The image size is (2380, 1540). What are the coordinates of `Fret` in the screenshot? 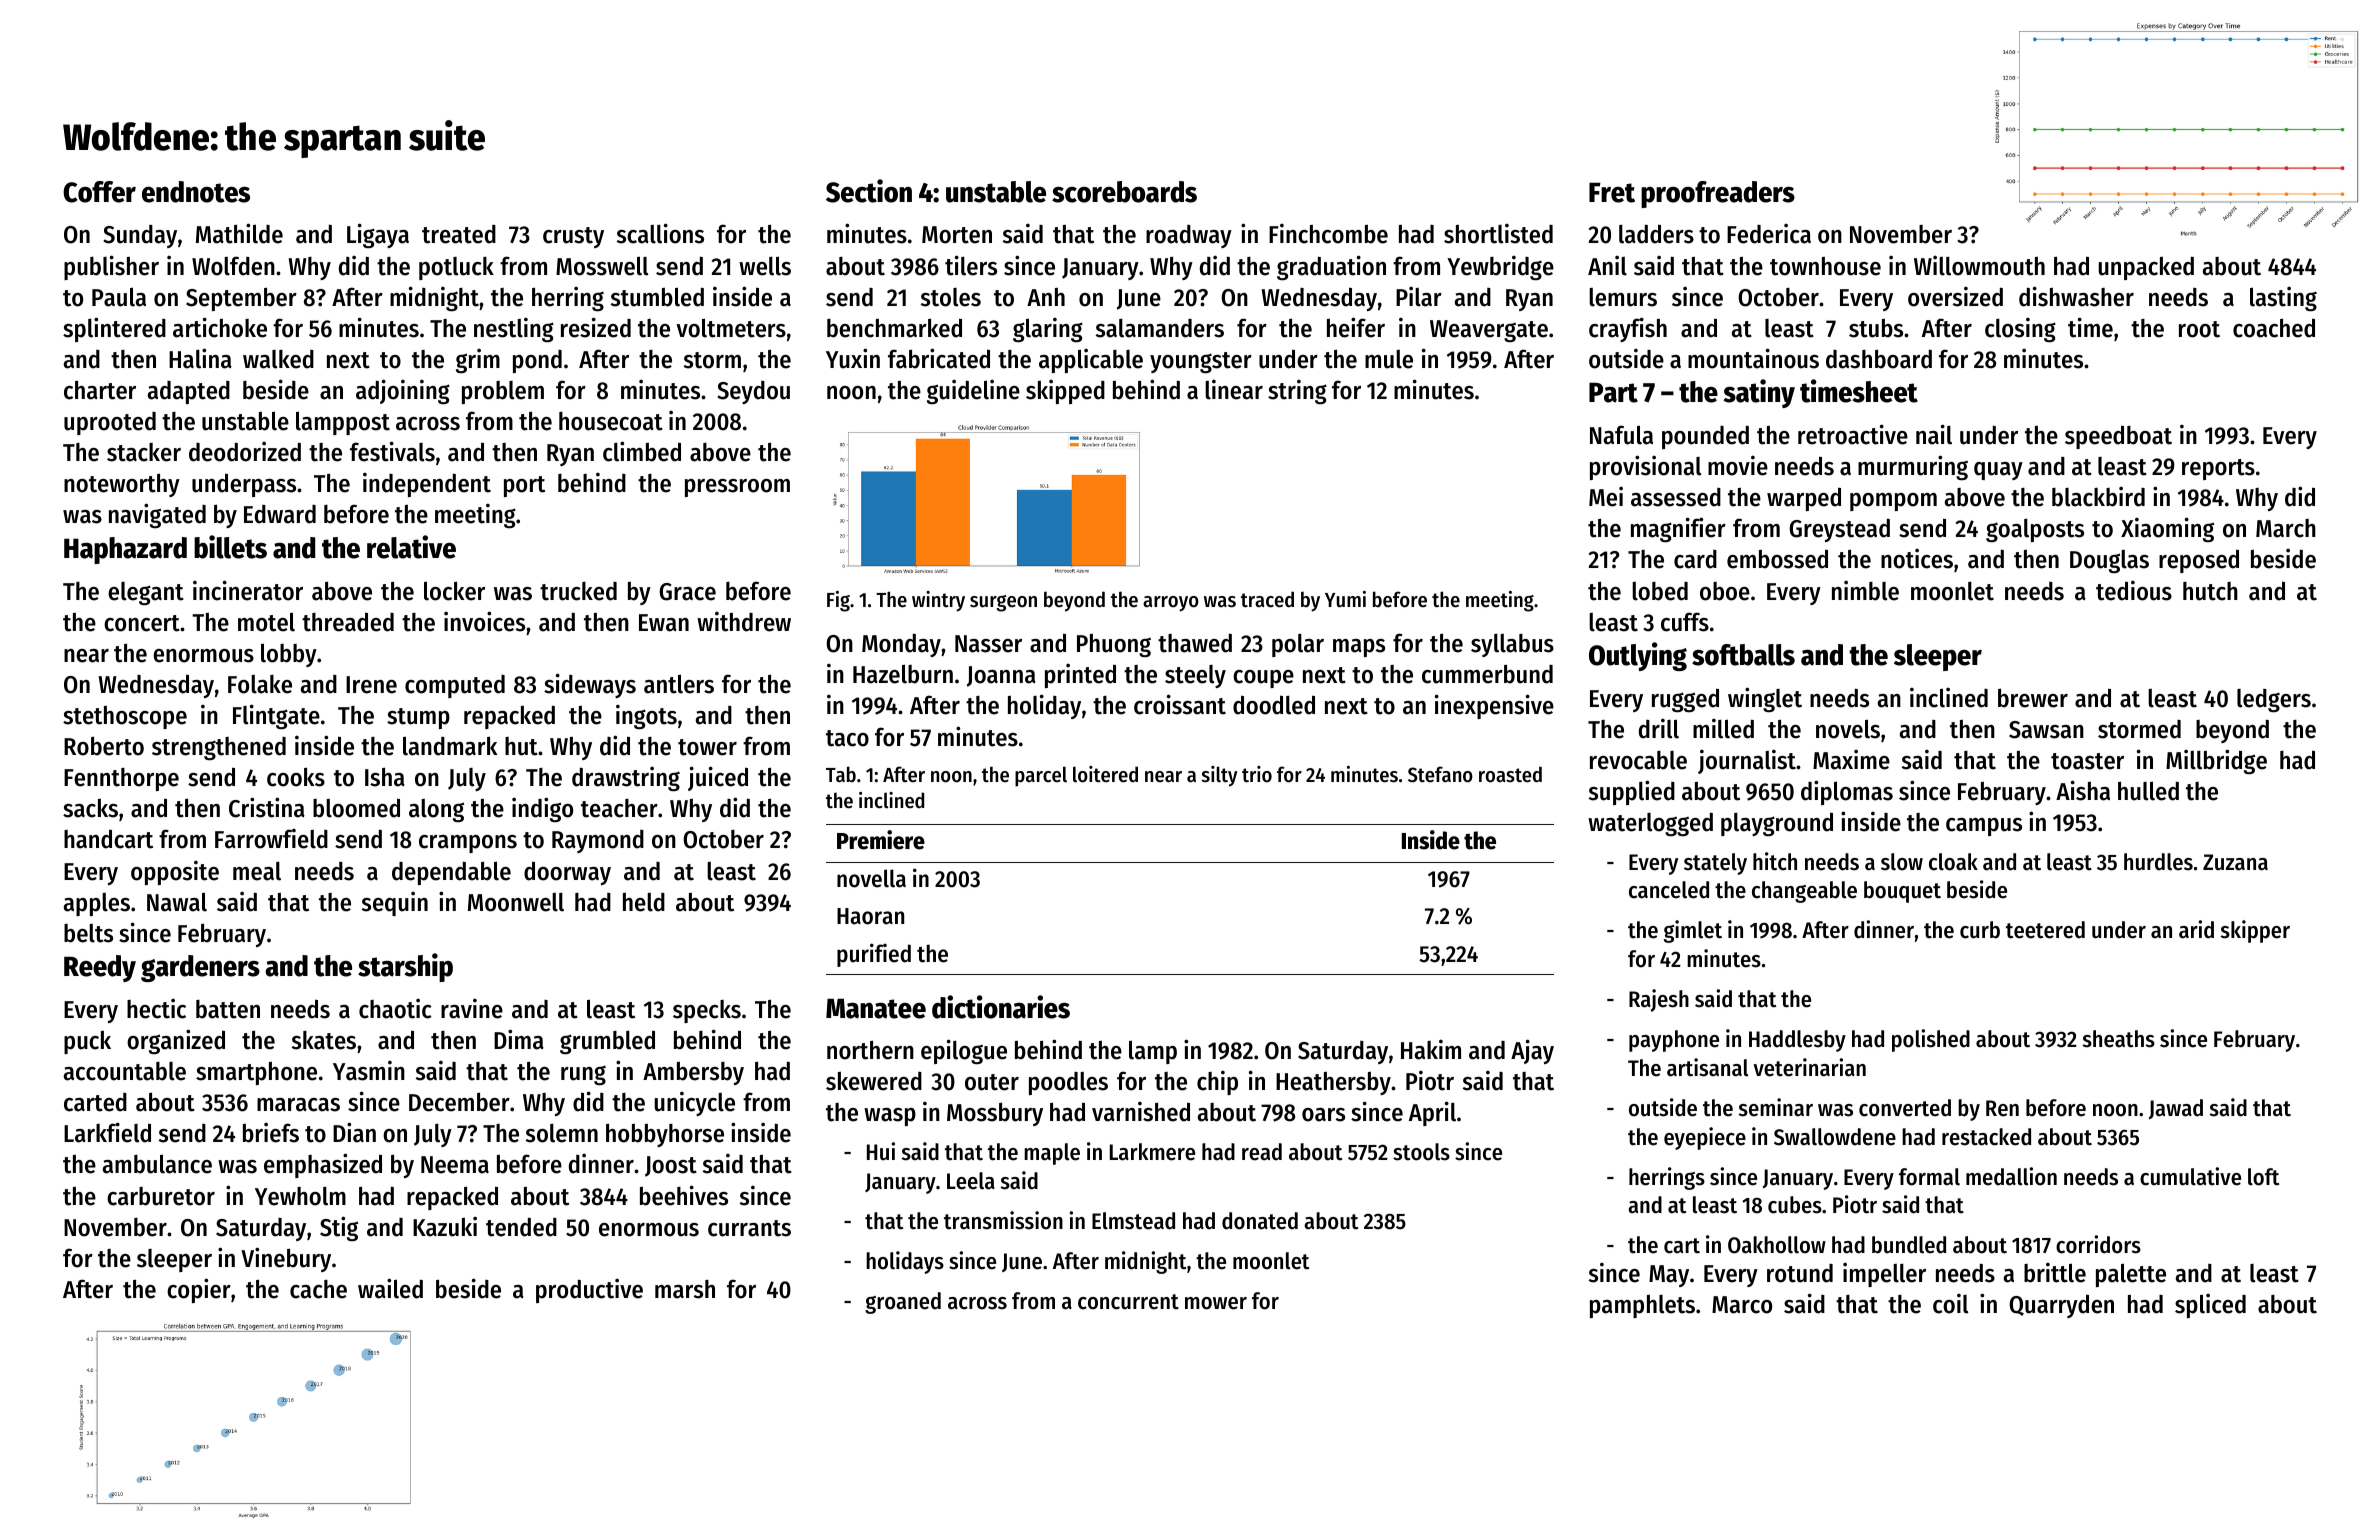 It's located at (1612, 192).
